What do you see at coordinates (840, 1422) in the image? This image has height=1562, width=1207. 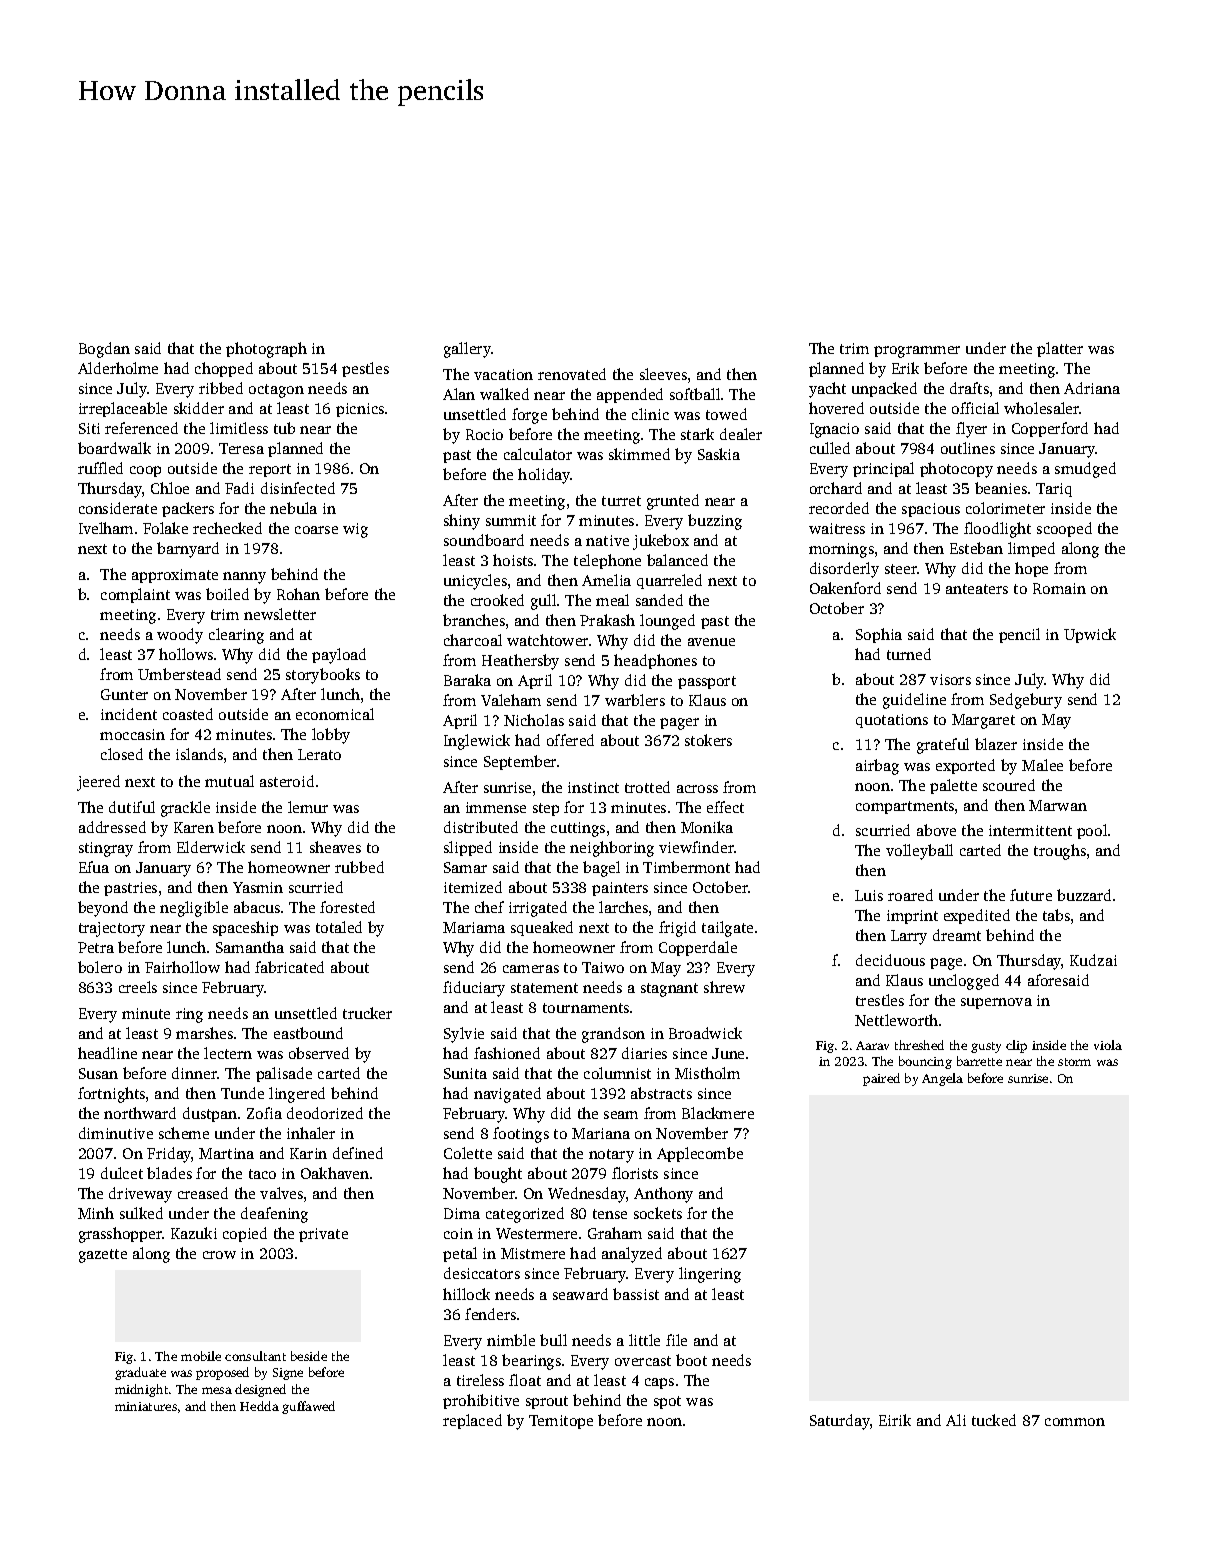 I see `Saturday` at bounding box center [840, 1422].
